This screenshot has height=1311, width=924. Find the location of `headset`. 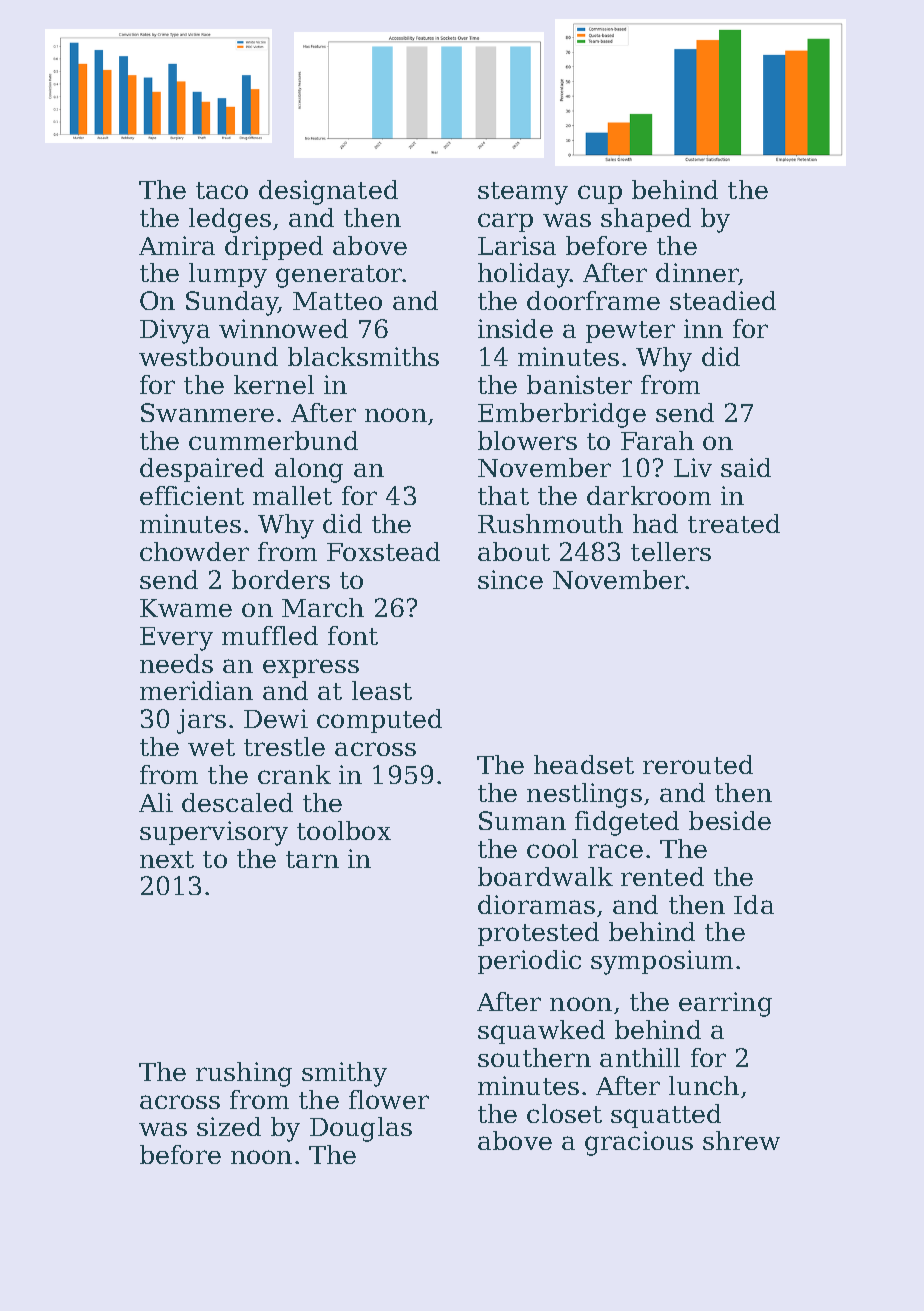

headset is located at coordinates (584, 764).
